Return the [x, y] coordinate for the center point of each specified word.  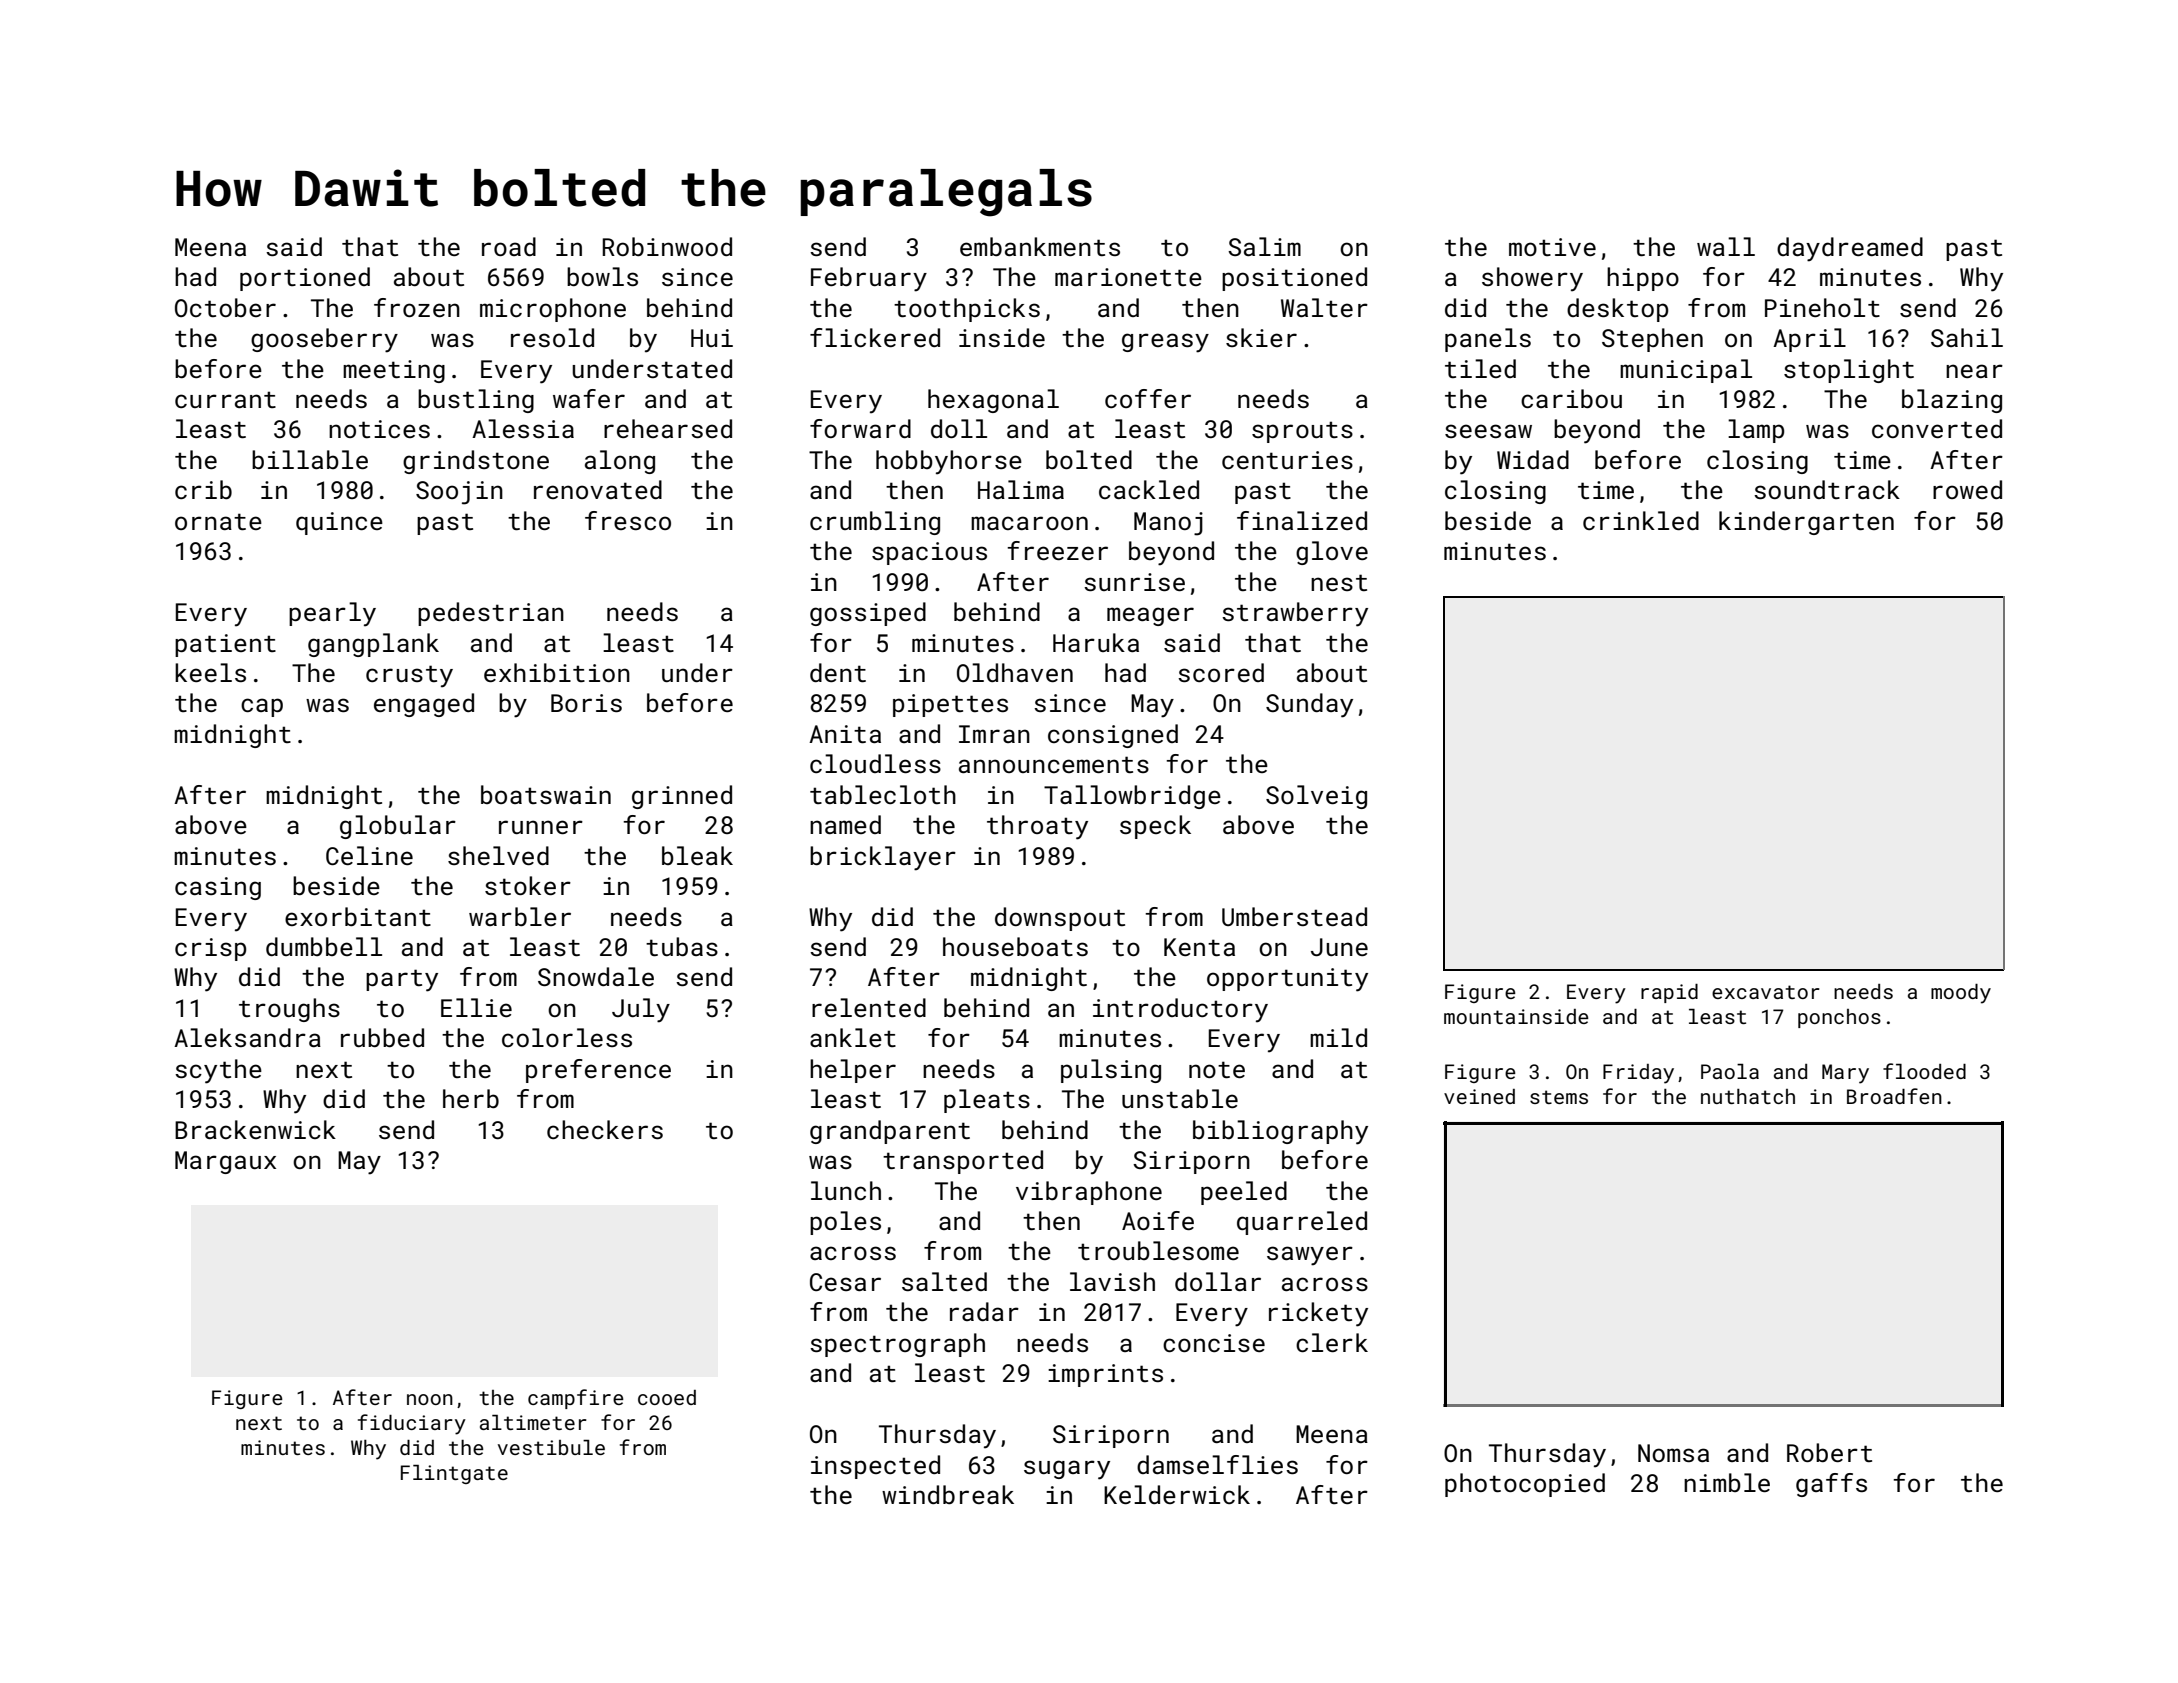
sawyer [1310, 1256]
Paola [1730, 1071]
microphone [553, 310]
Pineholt [1822, 307]
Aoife [1158, 1220]
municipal [1686, 371]
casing [218, 888]
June [1339, 947]
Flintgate [454, 1474]
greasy [1165, 343]
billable [310, 459]
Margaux [225, 1162]
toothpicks [967, 310]
